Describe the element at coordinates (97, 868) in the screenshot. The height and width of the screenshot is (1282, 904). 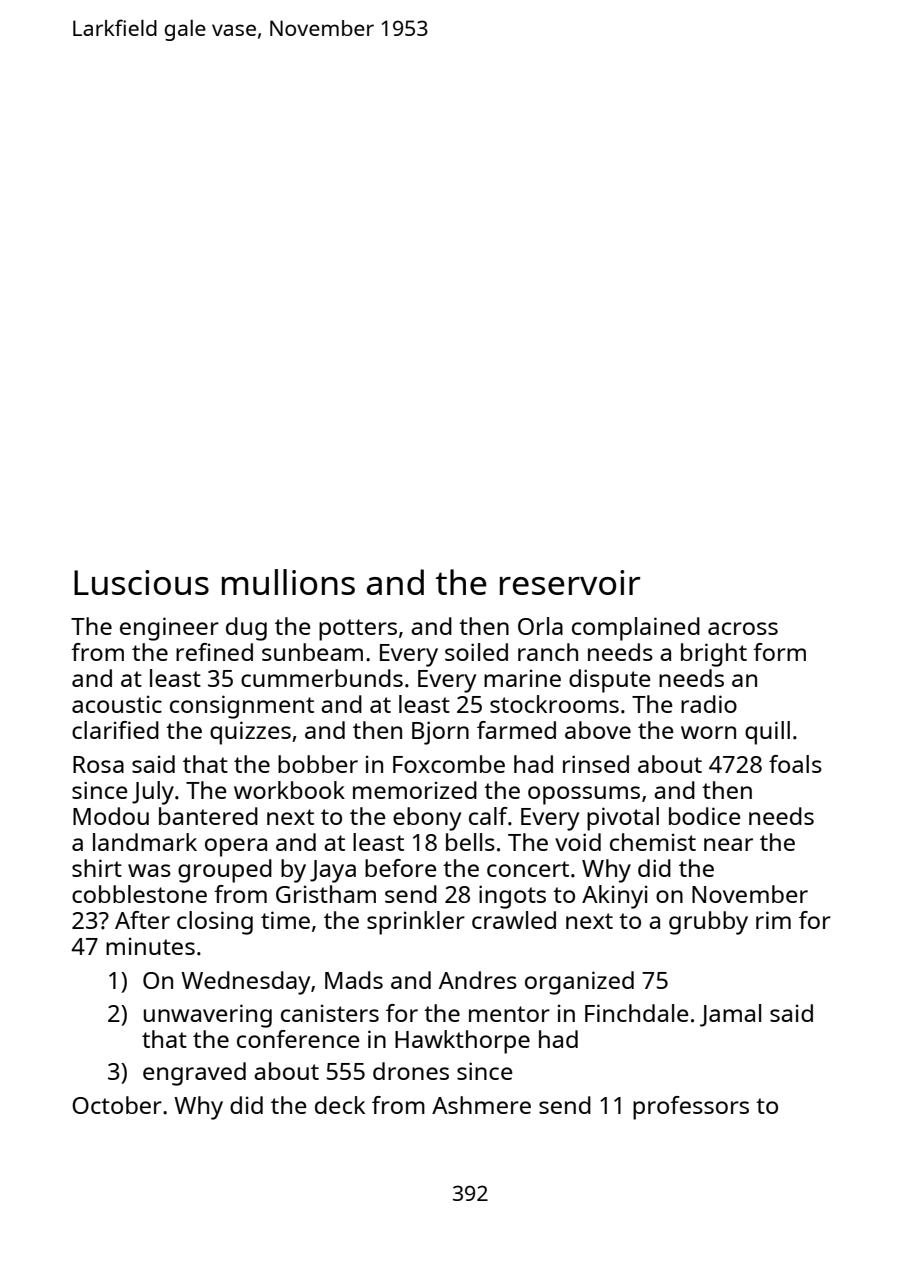
I see `shirt` at that location.
